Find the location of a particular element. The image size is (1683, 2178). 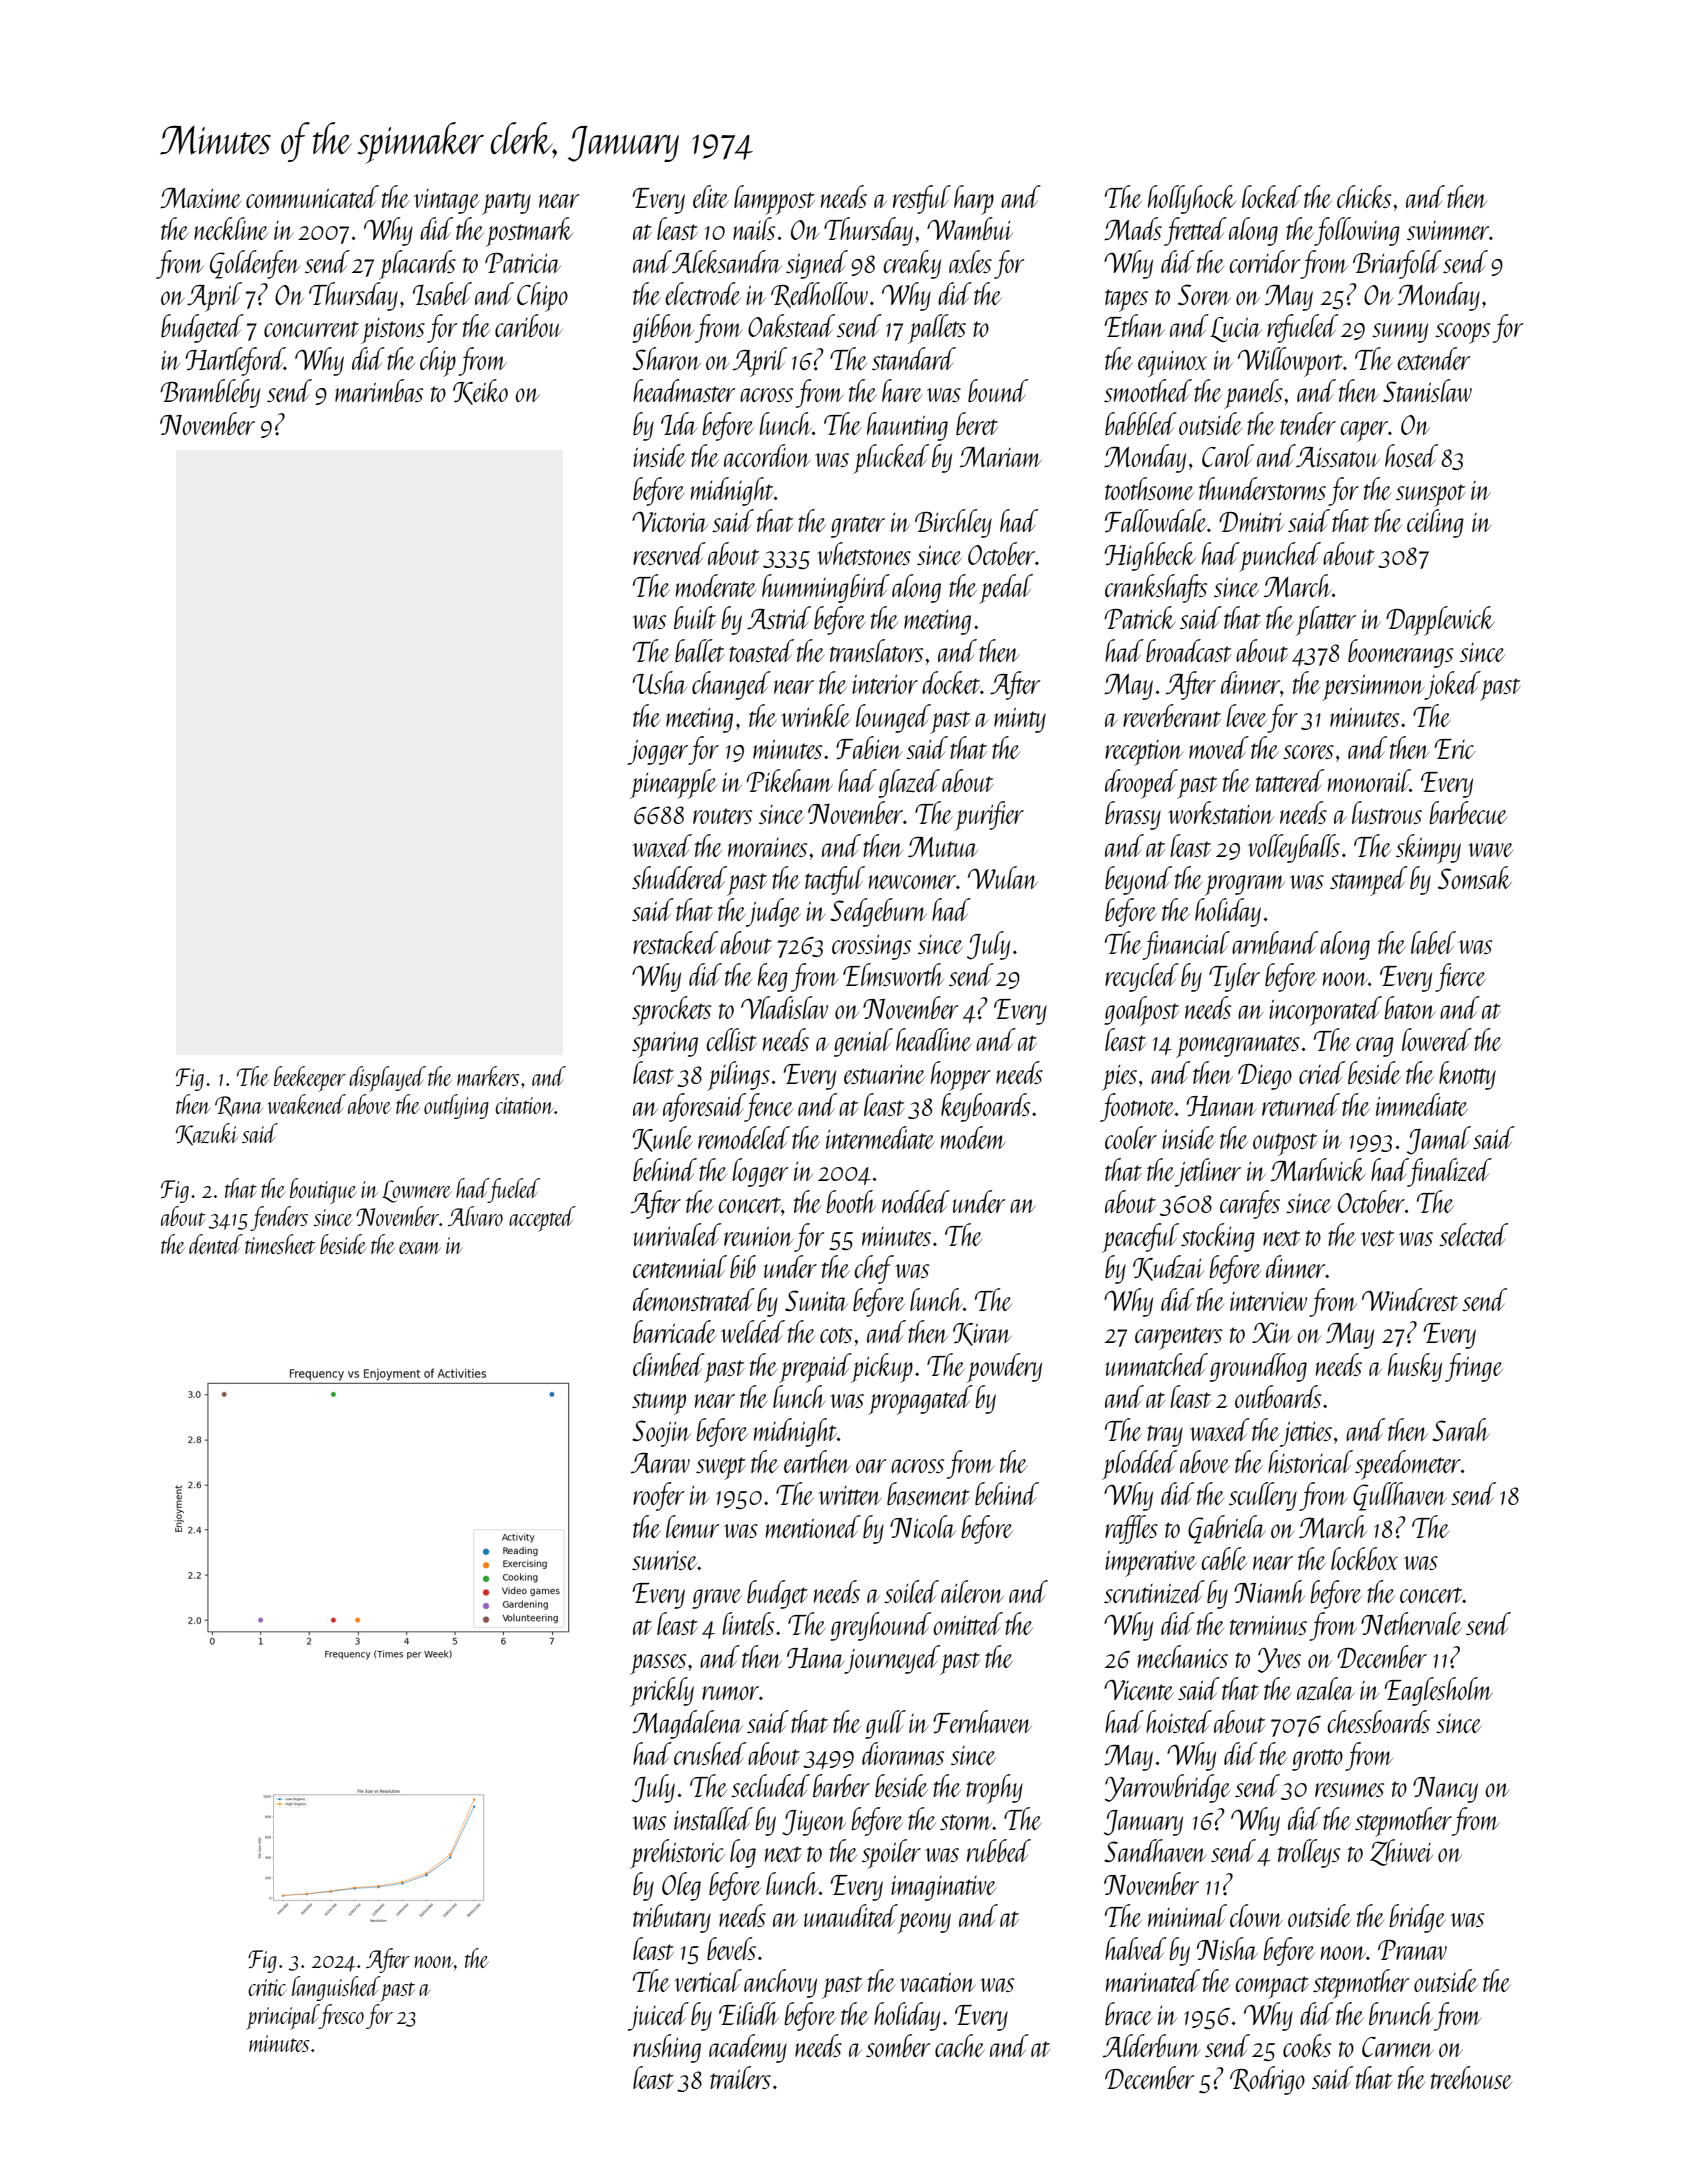

Kazuki is located at coordinates (207, 1134).
